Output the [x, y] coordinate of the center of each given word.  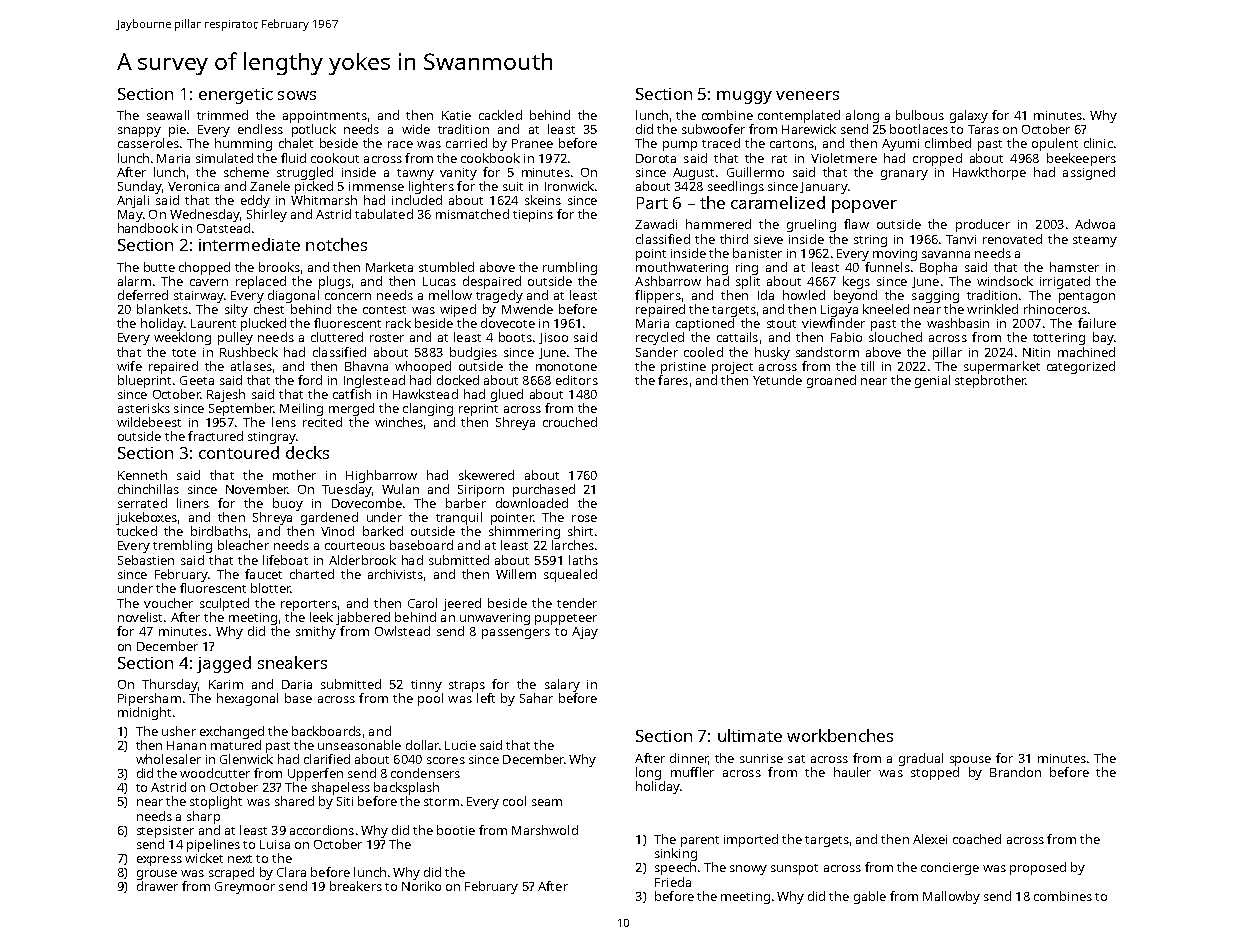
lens [284, 422]
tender [577, 603]
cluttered [337, 337]
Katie [456, 115]
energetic [236, 96]
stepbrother [990, 381]
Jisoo [553, 338]
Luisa [275, 844]
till [867, 366]
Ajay [585, 633]
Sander [657, 352]
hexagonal [247, 699]
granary [904, 175]
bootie [456, 830]
